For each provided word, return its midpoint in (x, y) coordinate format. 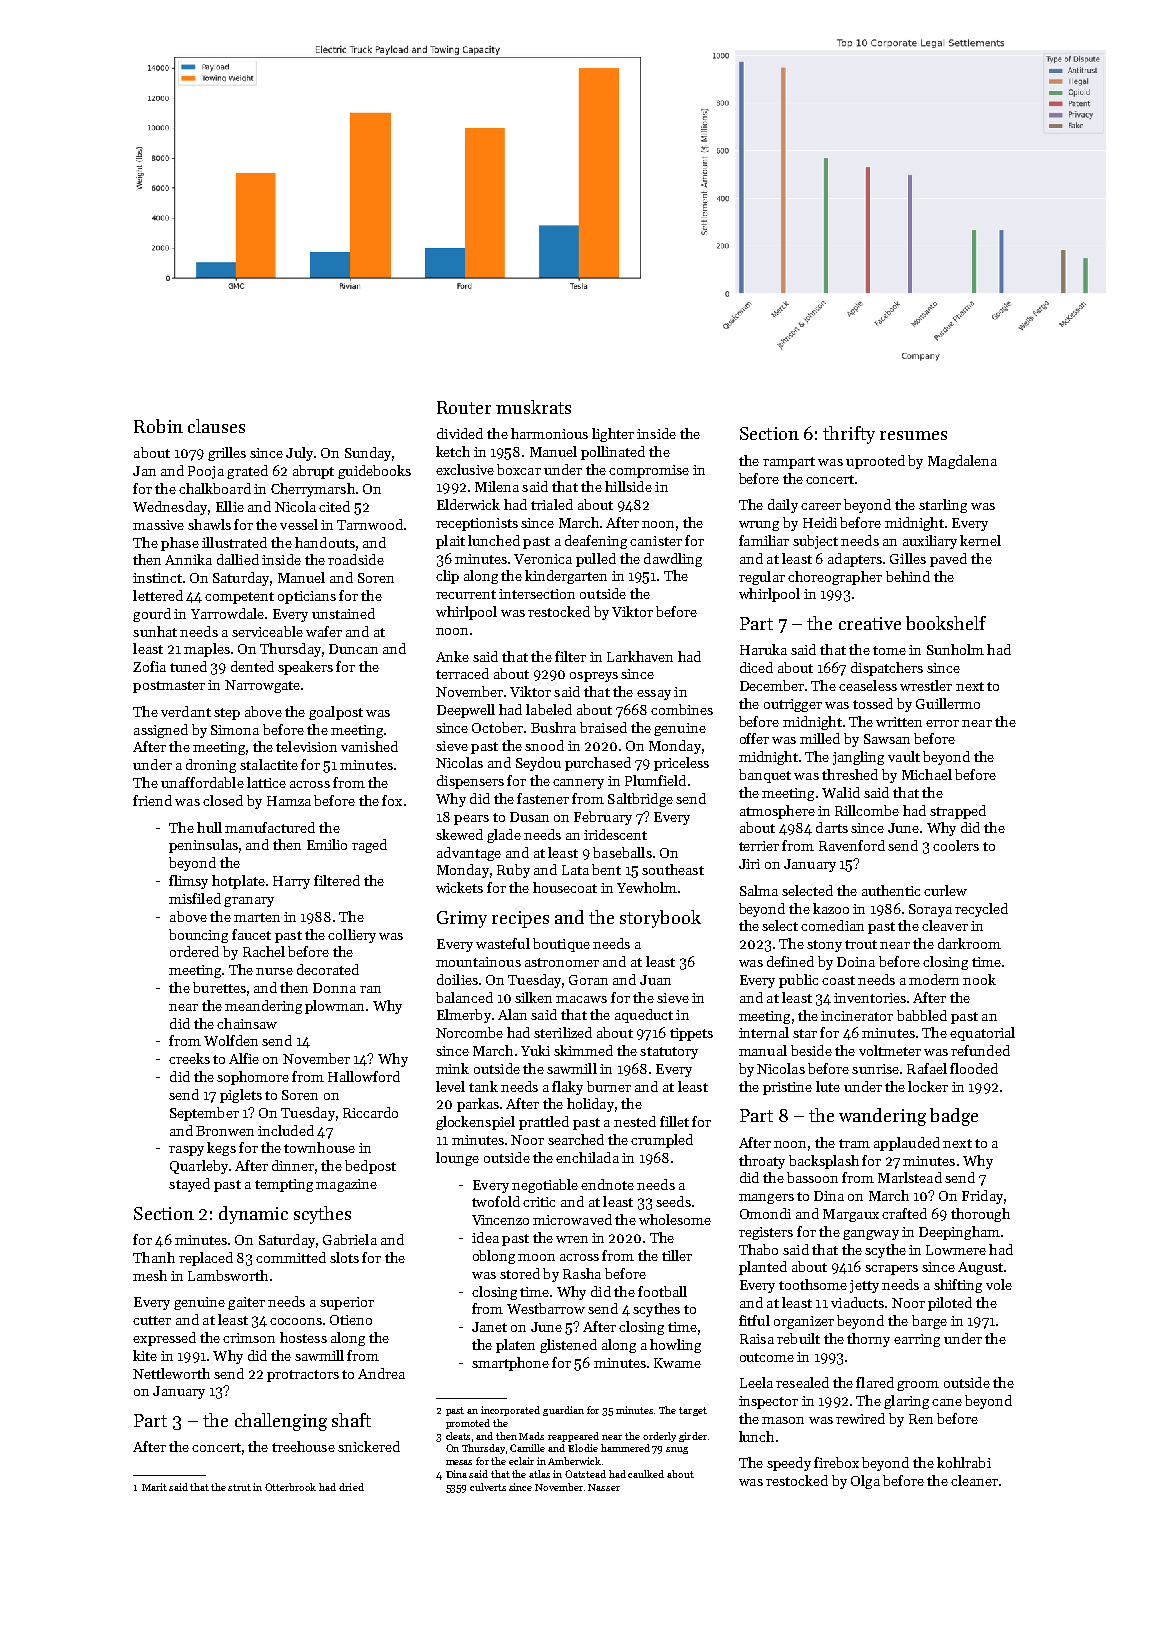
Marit (154, 1487)
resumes (913, 435)
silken (533, 997)
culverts (488, 1487)
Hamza (289, 801)
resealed (802, 1382)
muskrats (533, 407)
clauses (216, 426)
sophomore (253, 1078)
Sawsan (887, 739)
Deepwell (466, 711)
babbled (922, 1015)
